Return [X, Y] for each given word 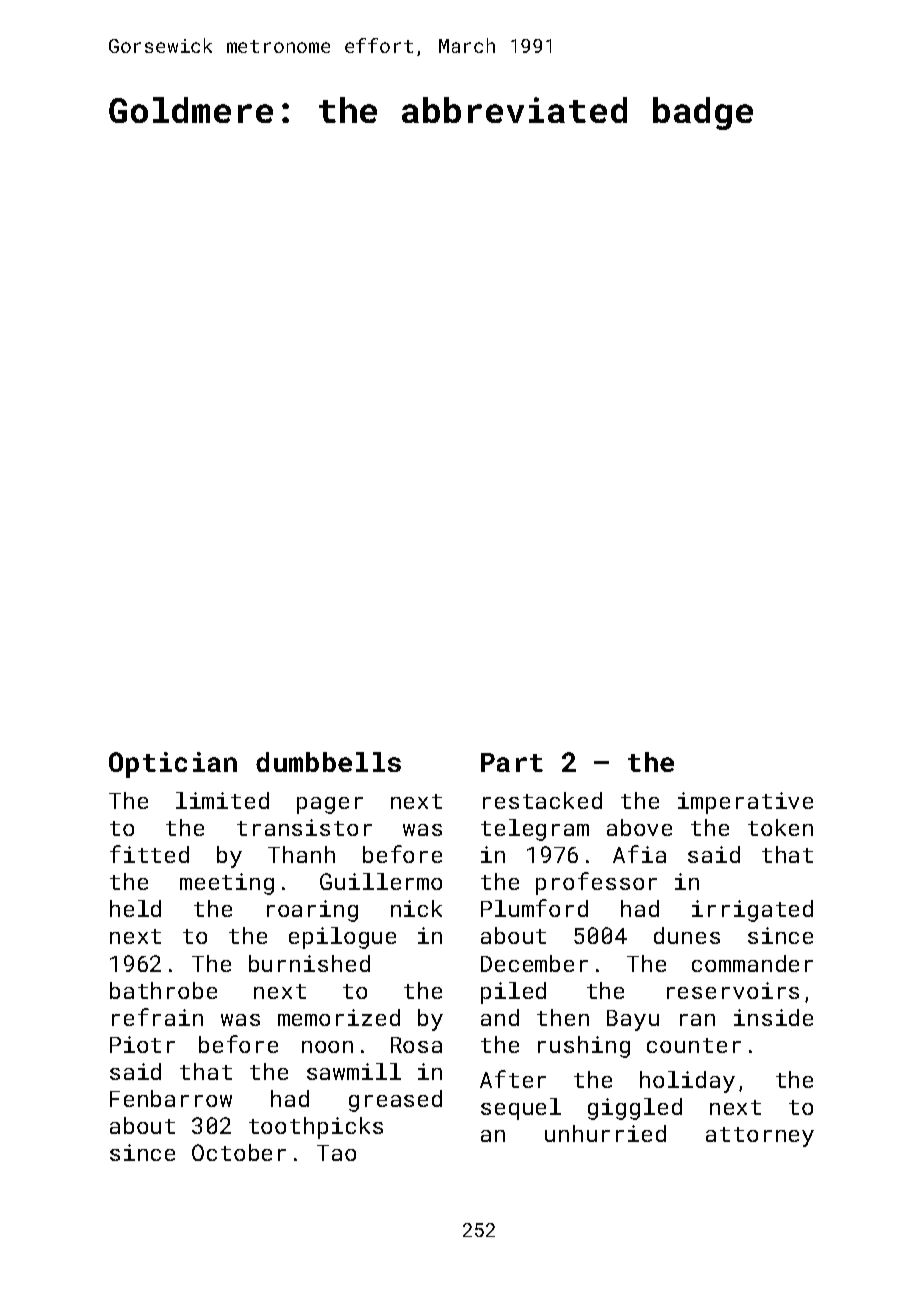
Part [512, 762]
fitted [149, 854]
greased [395, 1101]
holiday [687, 1082]
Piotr [142, 1044]
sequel [521, 1109]
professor [596, 883]
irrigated [752, 911]
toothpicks [316, 1128]
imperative [745, 803]
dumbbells [328, 762]
